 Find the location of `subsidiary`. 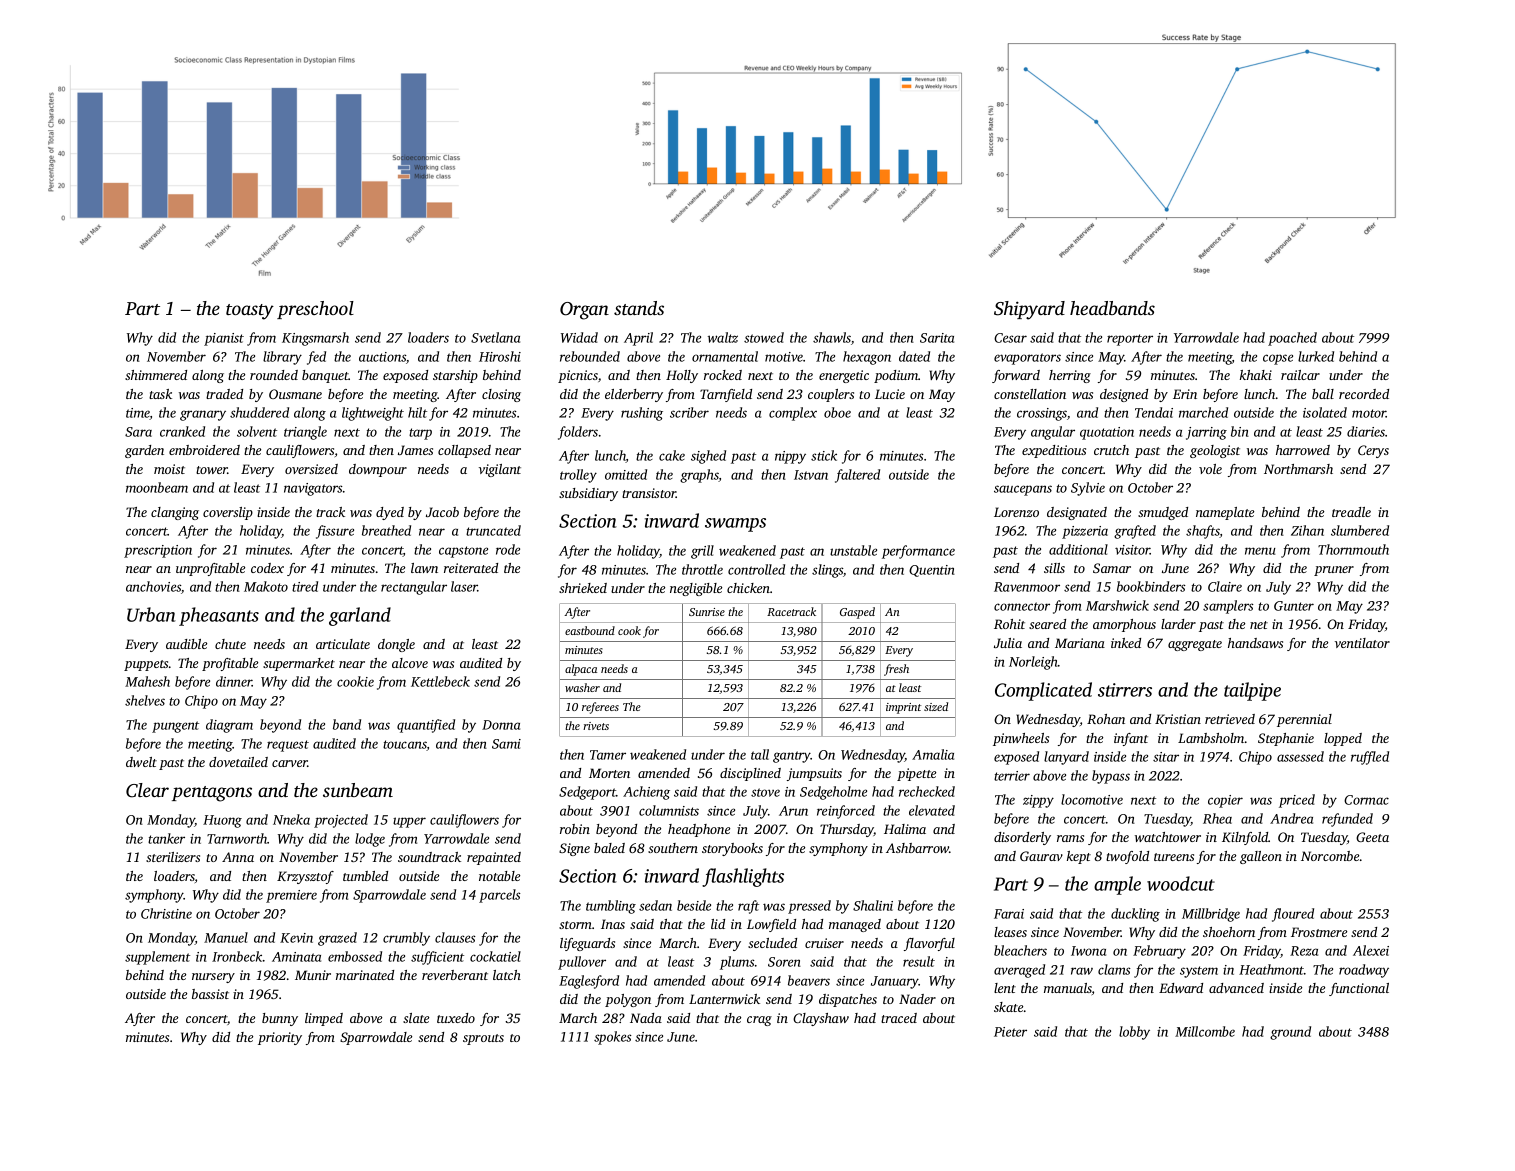

subsidiary is located at coordinates (588, 494).
